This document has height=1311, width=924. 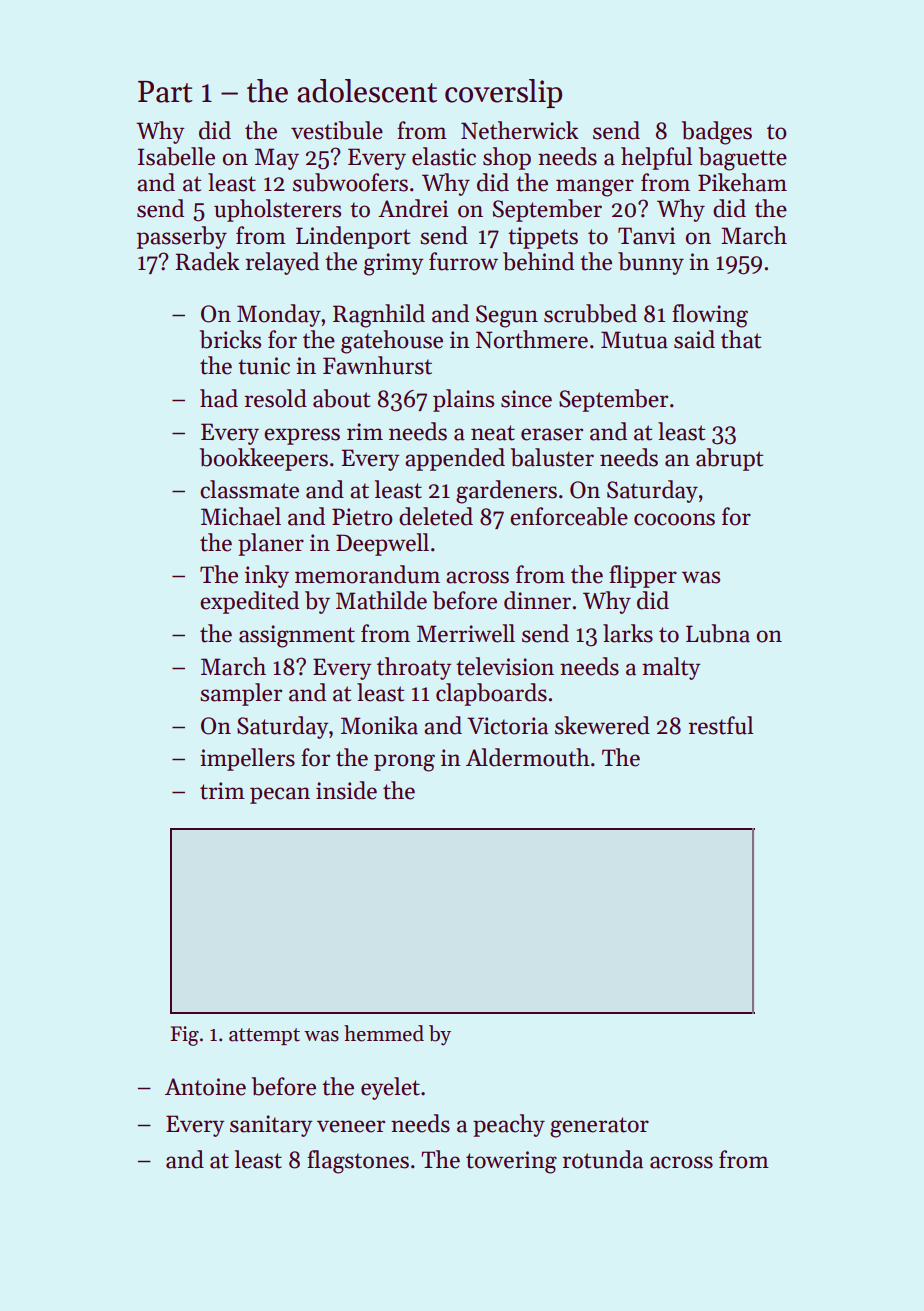 I want to click on Fig, so click(x=184, y=1036).
